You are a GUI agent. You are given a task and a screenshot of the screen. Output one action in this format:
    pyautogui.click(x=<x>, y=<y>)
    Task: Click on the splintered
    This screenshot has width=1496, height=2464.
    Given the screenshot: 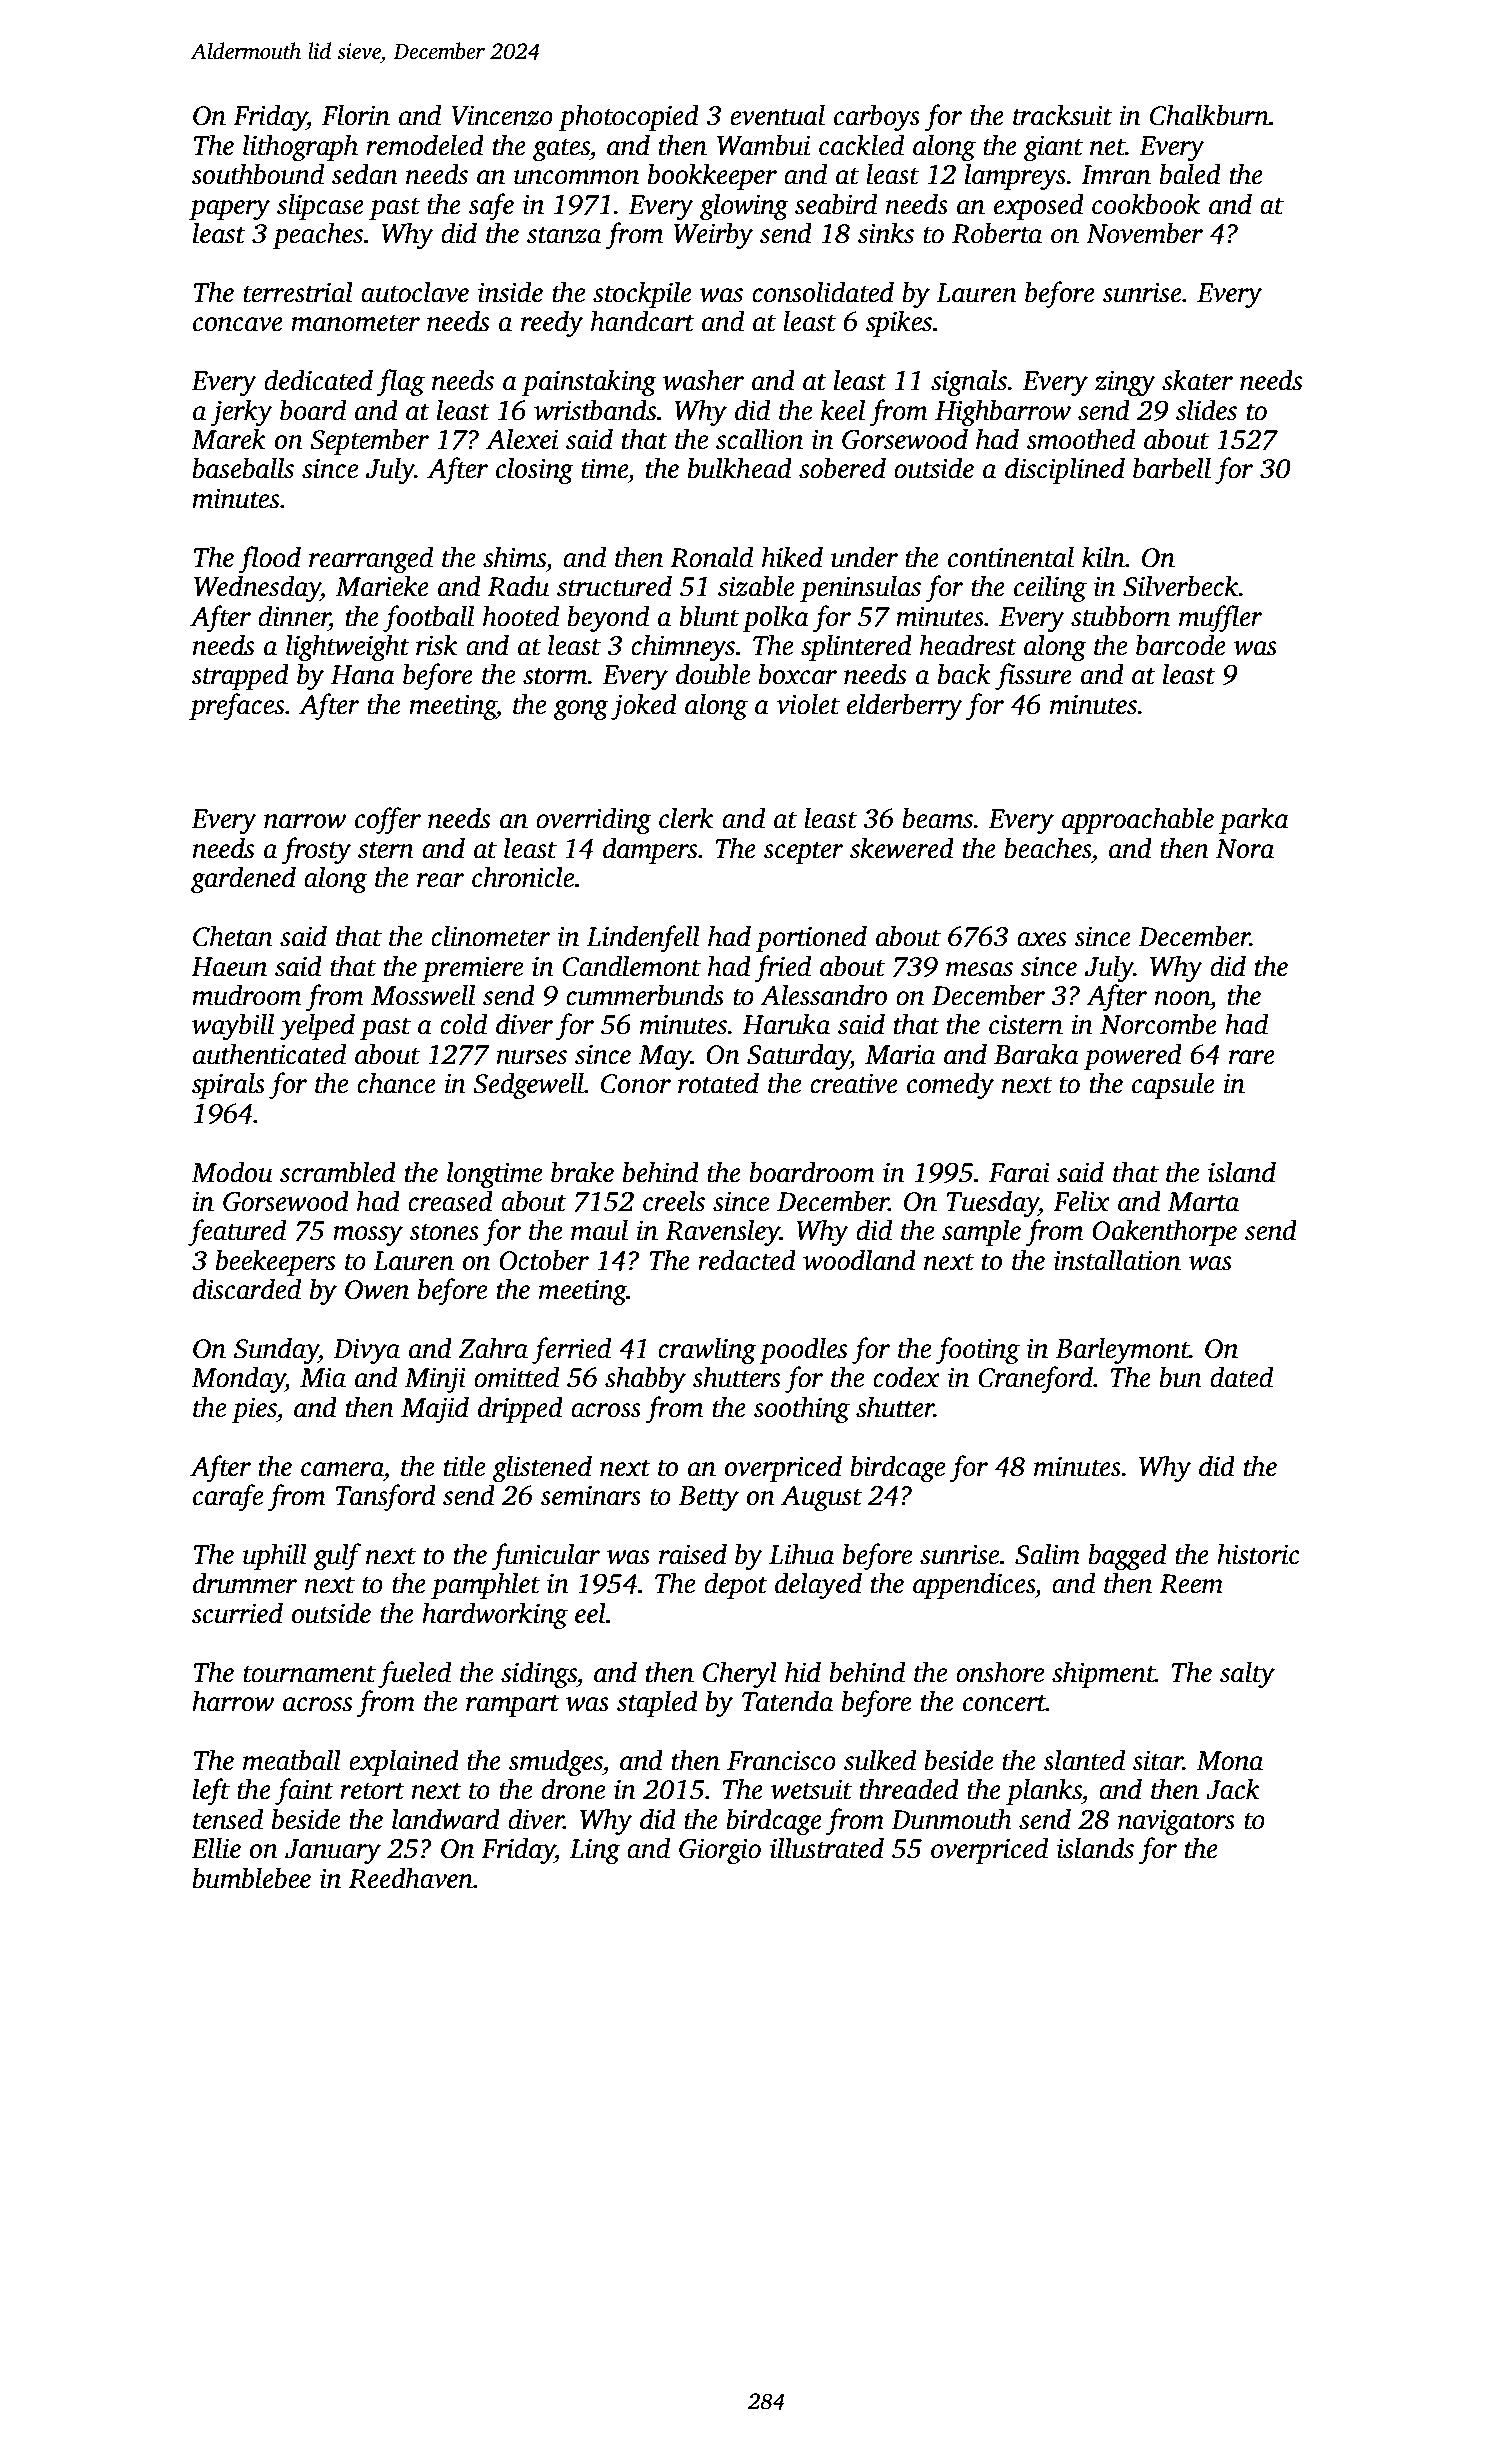 What is the action you would take?
    pyautogui.click(x=856, y=647)
